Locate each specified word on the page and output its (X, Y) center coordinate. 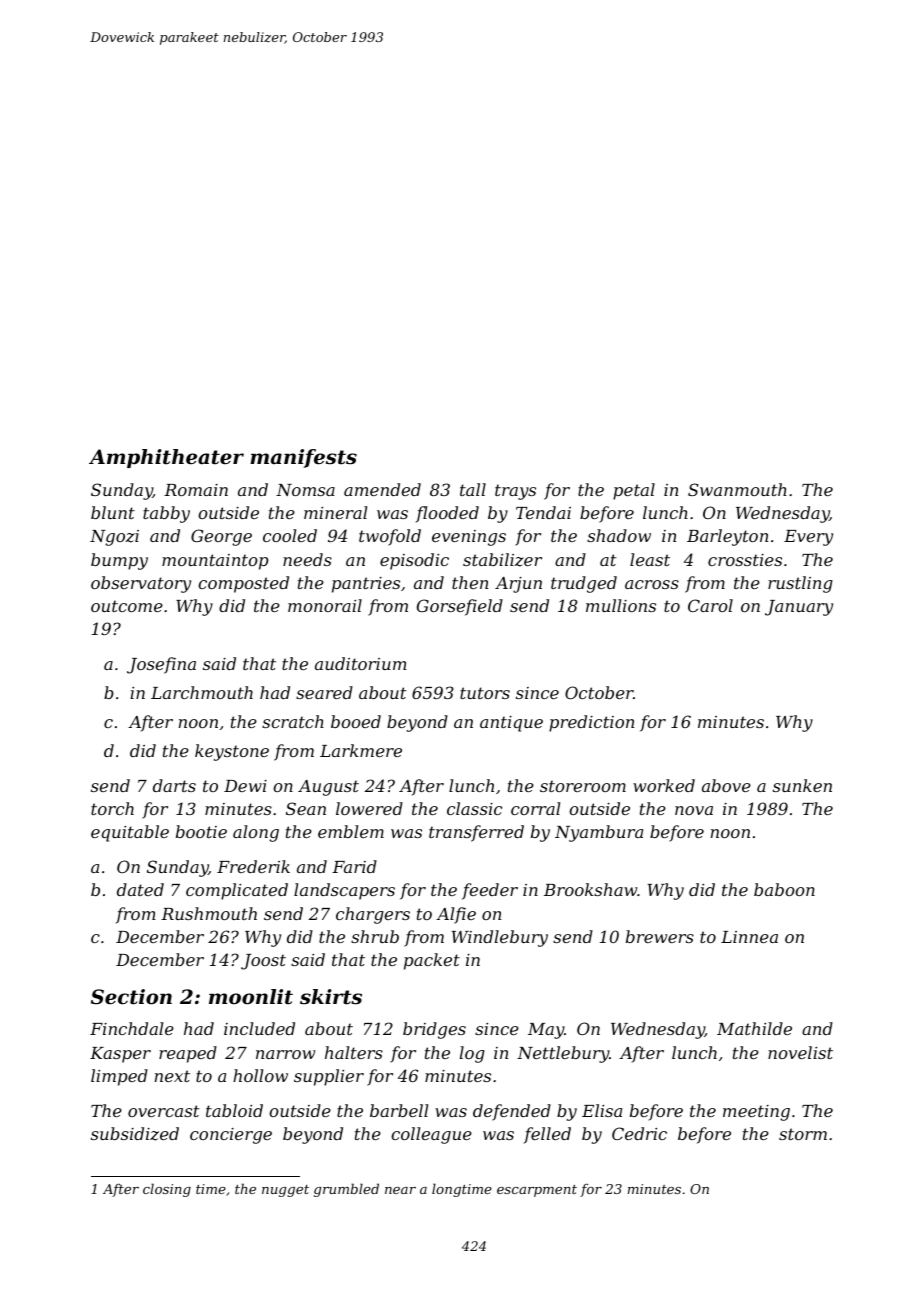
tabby (166, 514)
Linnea (749, 937)
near (400, 1190)
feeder (490, 891)
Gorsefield (460, 607)
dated (140, 889)
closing (167, 1190)
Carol (710, 605)
